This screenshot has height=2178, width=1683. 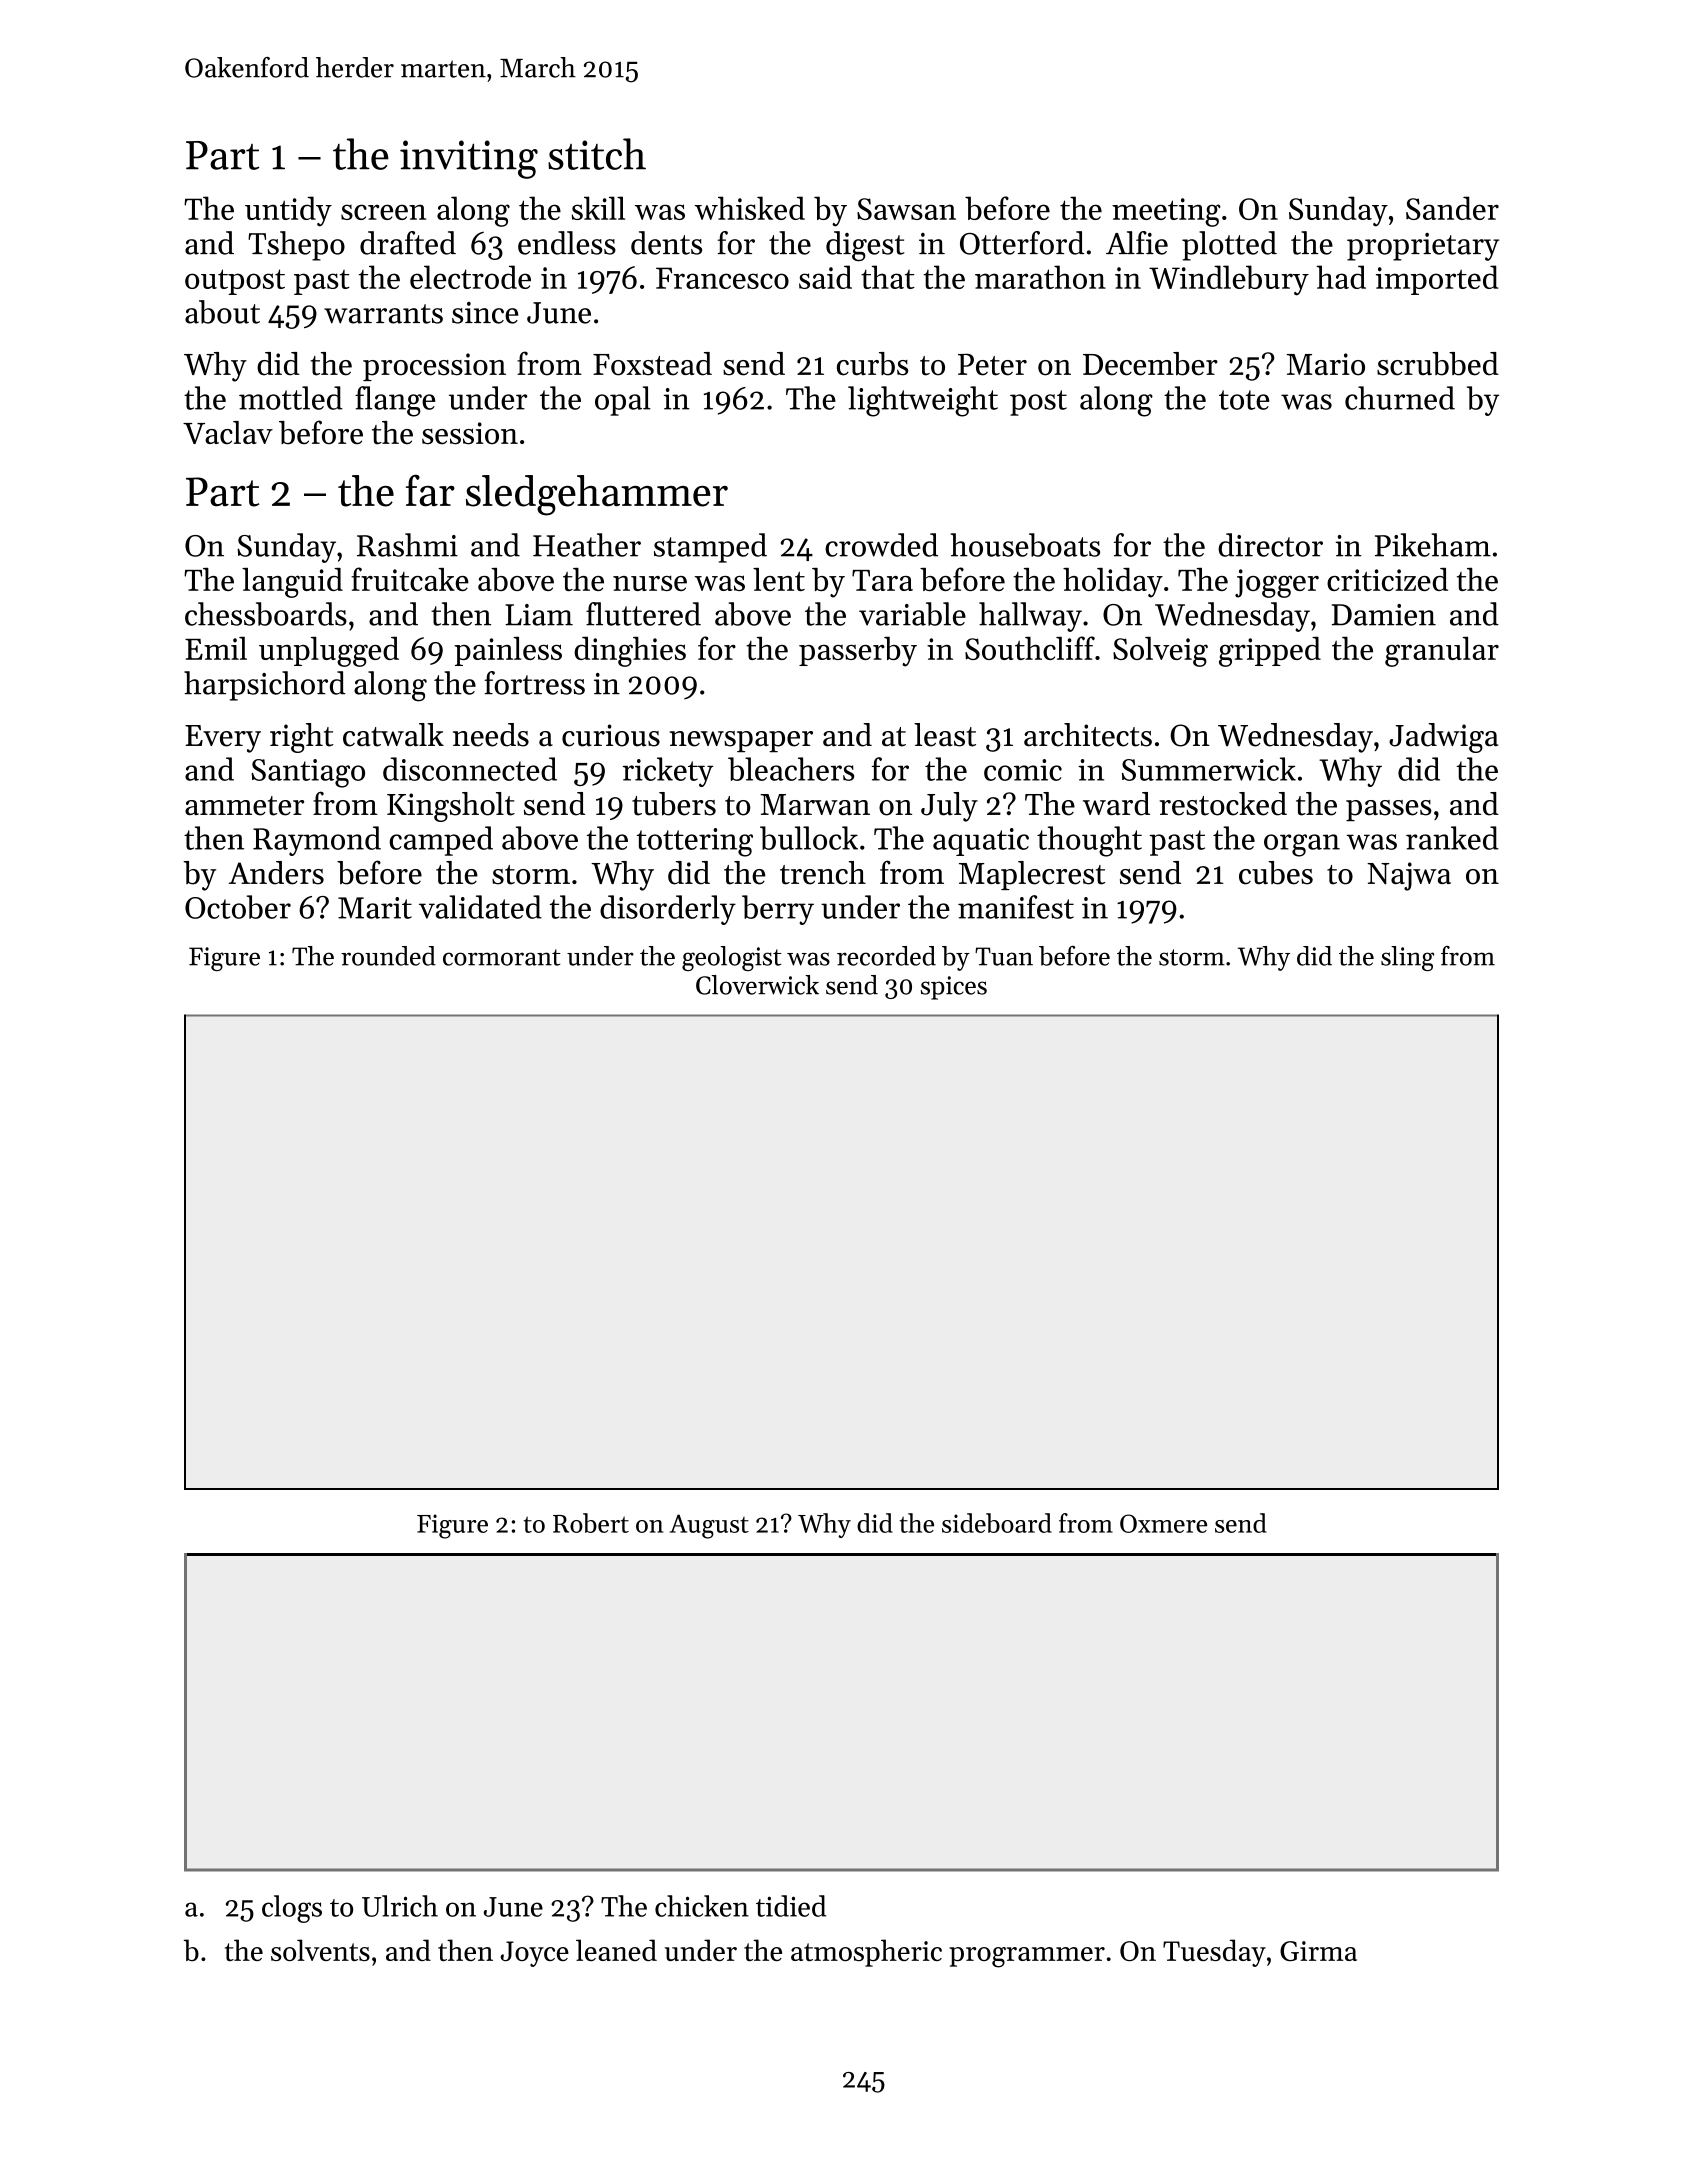 What do you see at coordinates (1318, 1951) in the screenshot?
I see `Girma` at bounding box center [1318, 1951].
